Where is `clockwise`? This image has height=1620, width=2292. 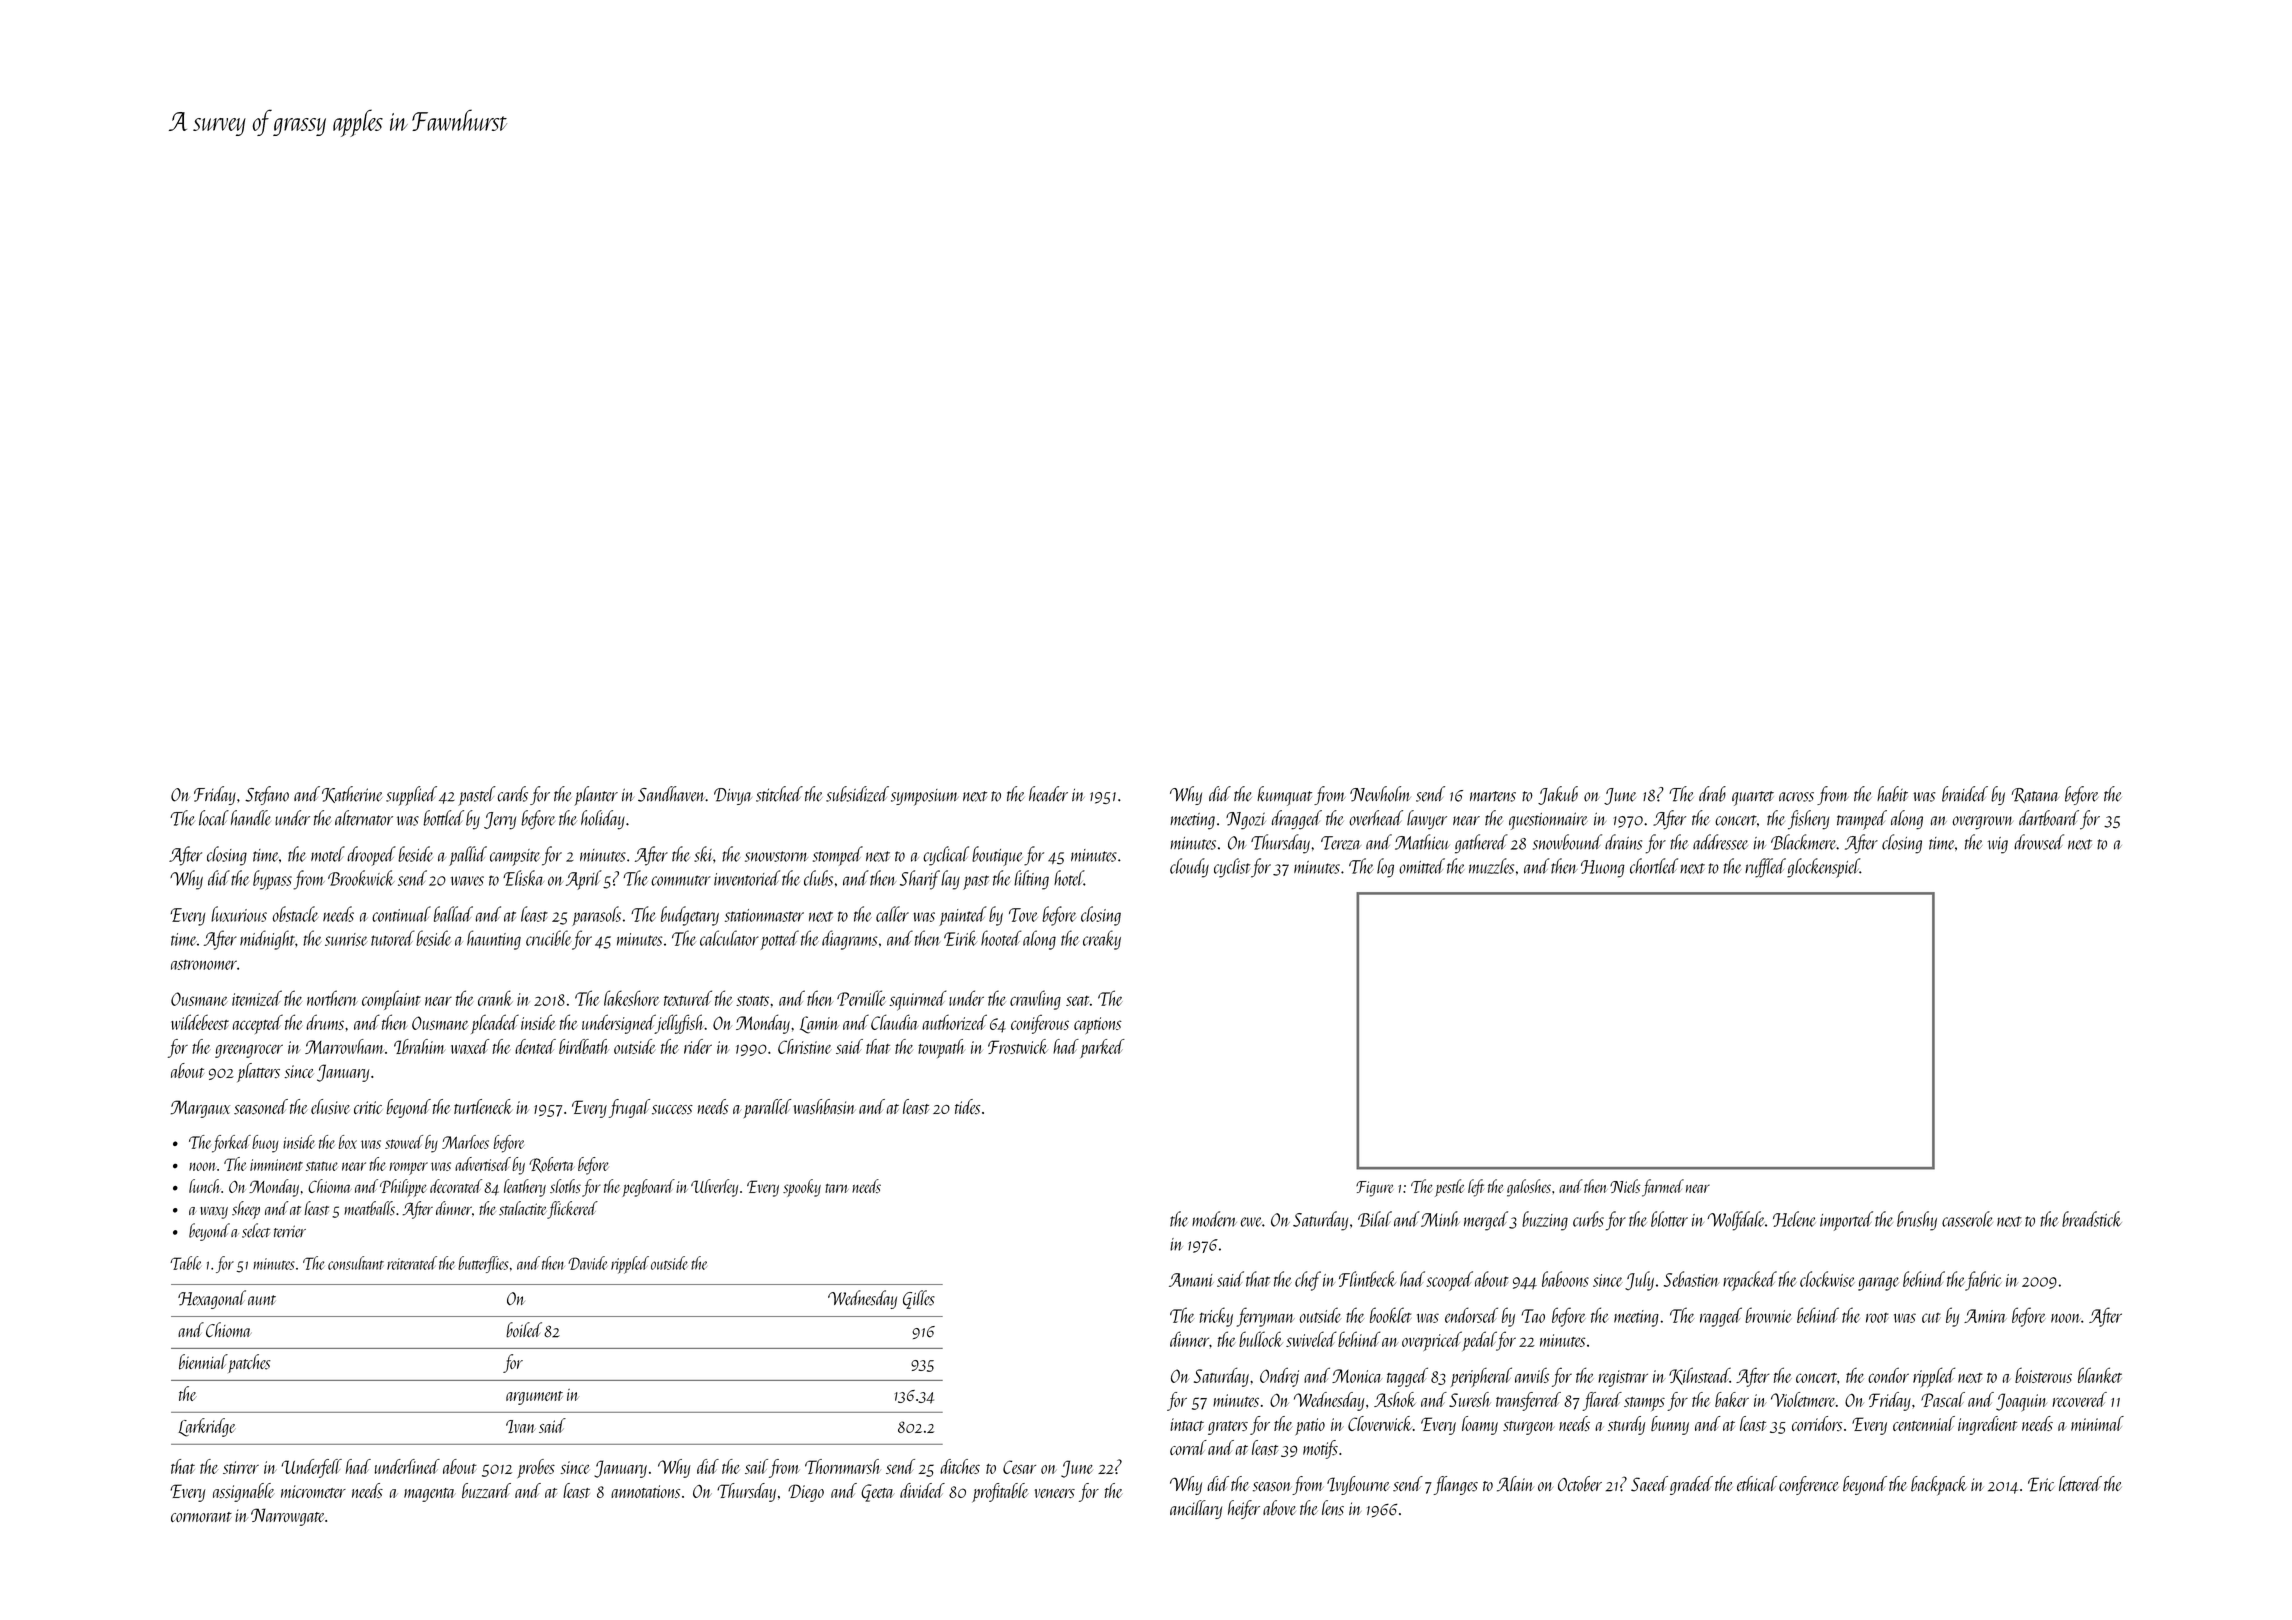 clockwise is located at coordinates (1827, 1279).
